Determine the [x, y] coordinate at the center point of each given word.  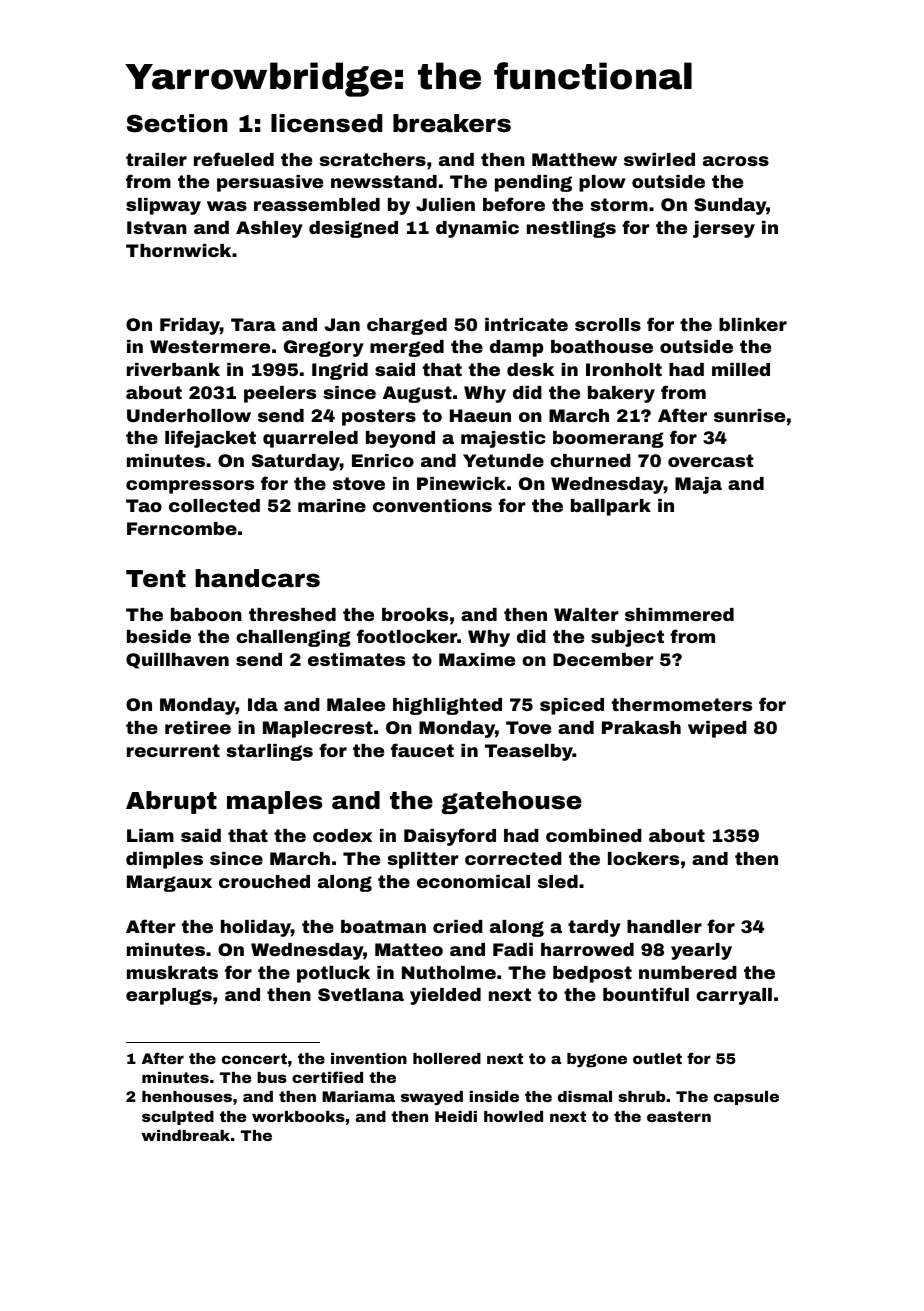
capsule [746, 1098]
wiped [717, 729]
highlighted [447, 706]
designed [353, 229]
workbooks [298, 1116]
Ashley [269, 229]
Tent [156, 579]
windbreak [185, 1135]
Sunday [730, 206]
